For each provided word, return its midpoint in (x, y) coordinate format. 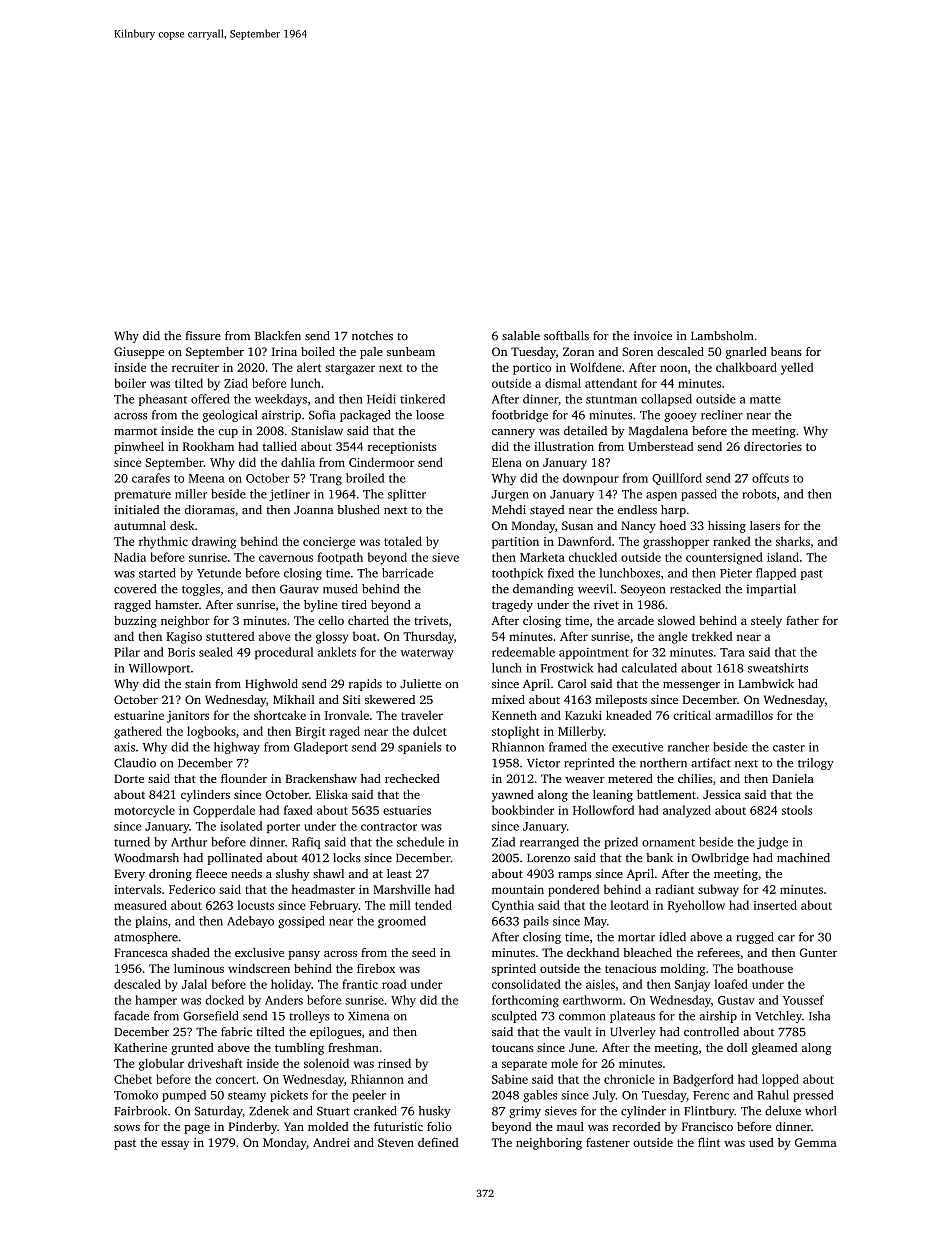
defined (438, 1142)
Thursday (428, 637)
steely (766, 622)
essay (175, 1145)
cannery (513, 433)
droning (170, 875)
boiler (130, 383)
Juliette (420, 684)
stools (797, 810)
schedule (420, 842)
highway (237, 748)
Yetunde (219, 573)
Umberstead (660, 446)
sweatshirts (778, 668)
